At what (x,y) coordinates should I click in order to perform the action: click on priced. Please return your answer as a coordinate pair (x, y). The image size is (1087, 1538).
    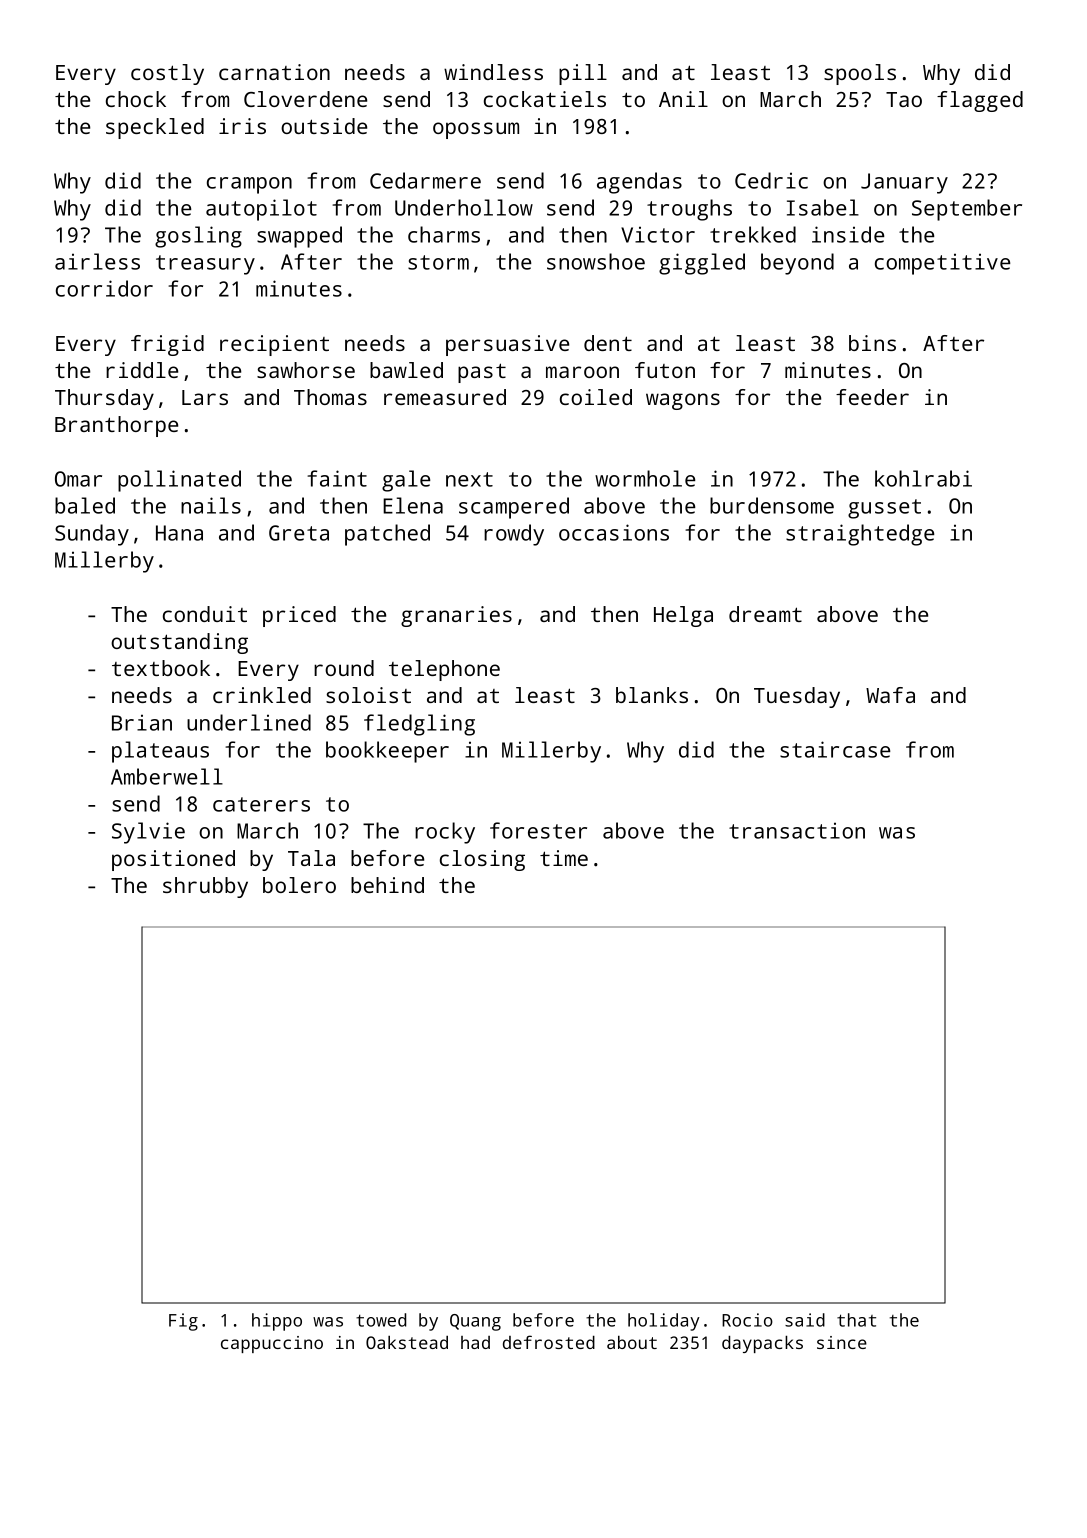
    Looking at the image, I should click on (299, 616).
